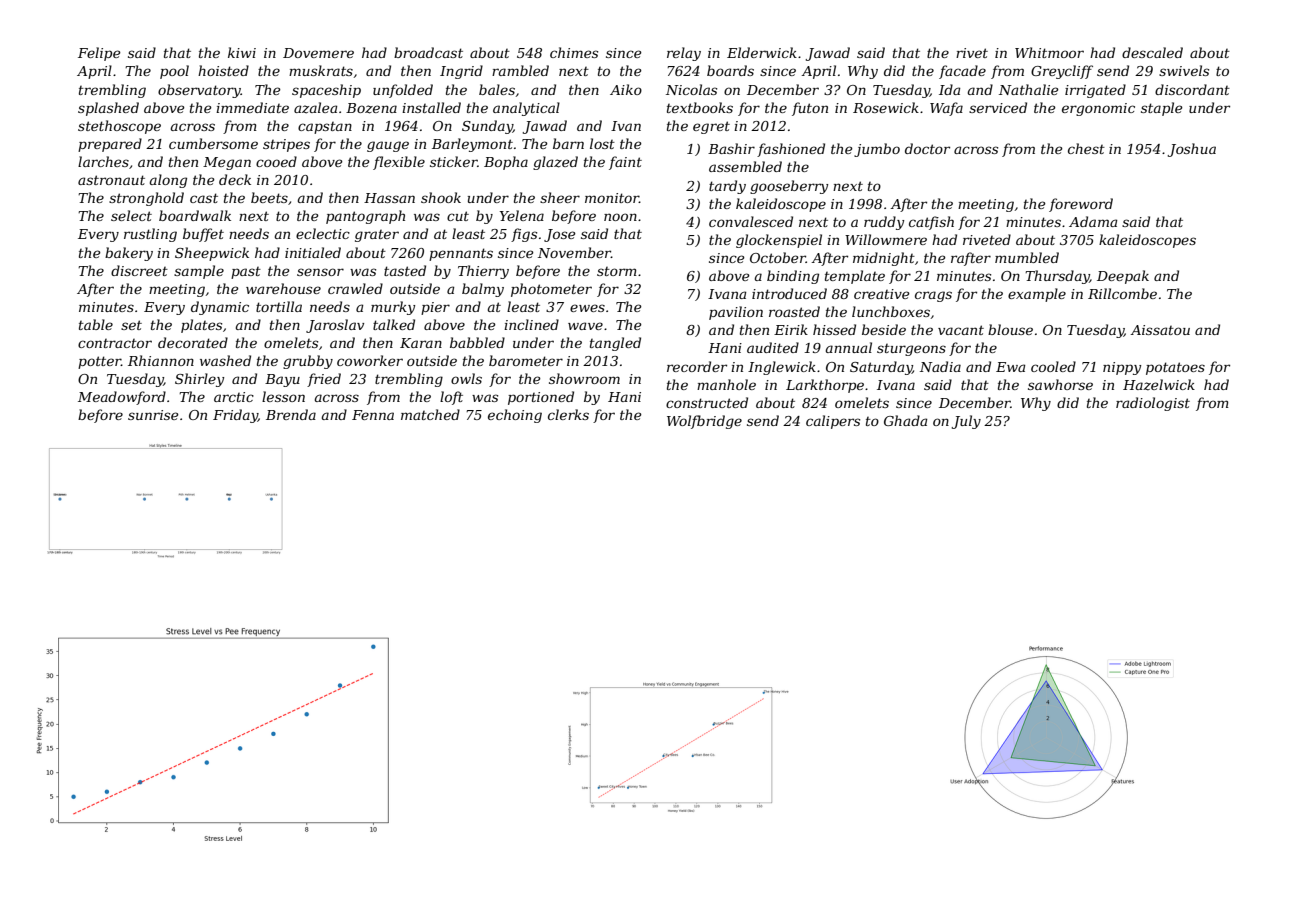 The height and width of the image is (924, 1308). What do you see at coordinates (252, 107) in the image?
I see `immediate` at bounding box center [252, 107].
